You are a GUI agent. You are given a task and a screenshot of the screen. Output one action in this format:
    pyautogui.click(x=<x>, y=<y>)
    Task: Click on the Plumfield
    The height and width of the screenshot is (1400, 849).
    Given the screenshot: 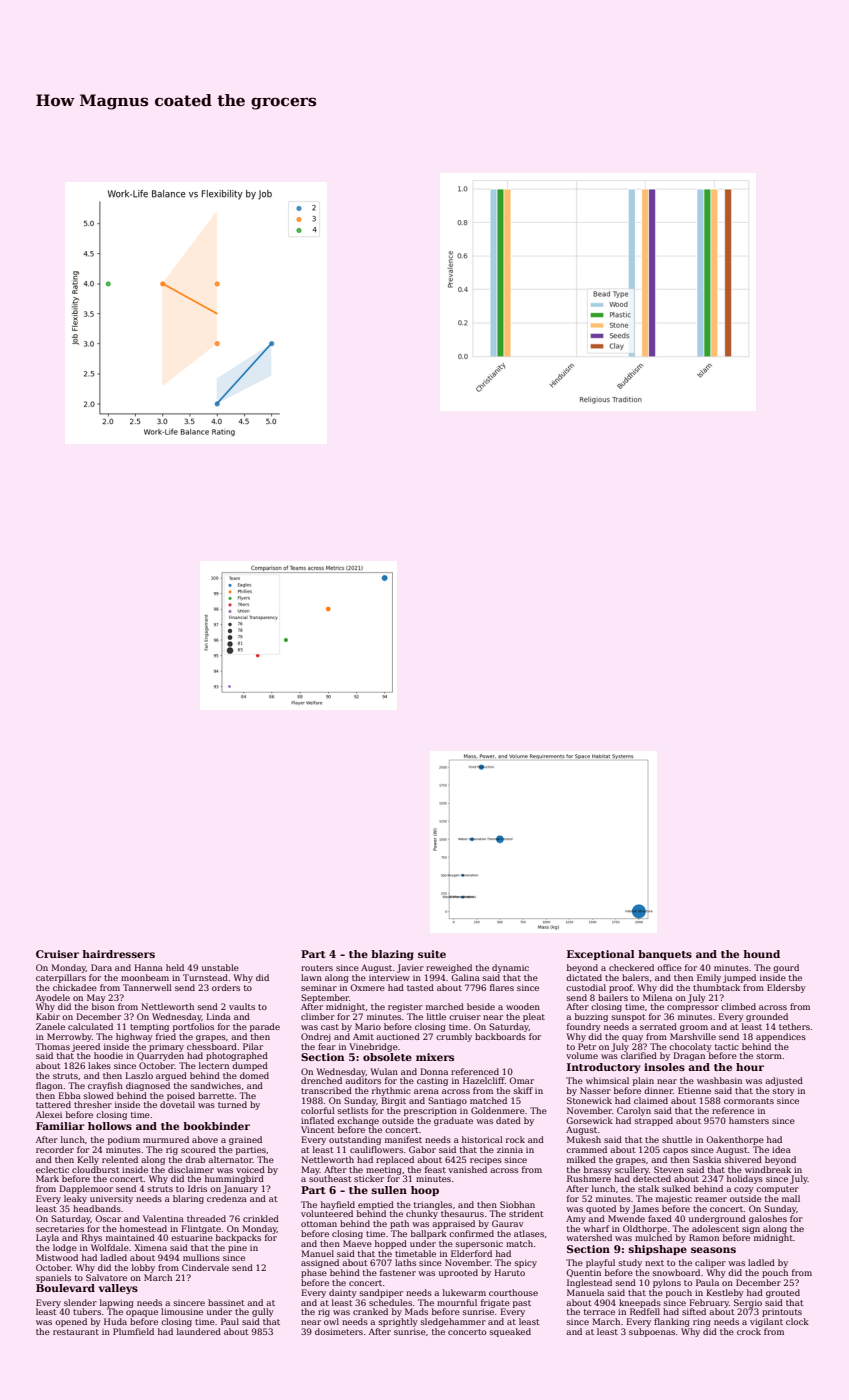 What is the action you would take?
    pyautogui.click(x=133, y=1331)
